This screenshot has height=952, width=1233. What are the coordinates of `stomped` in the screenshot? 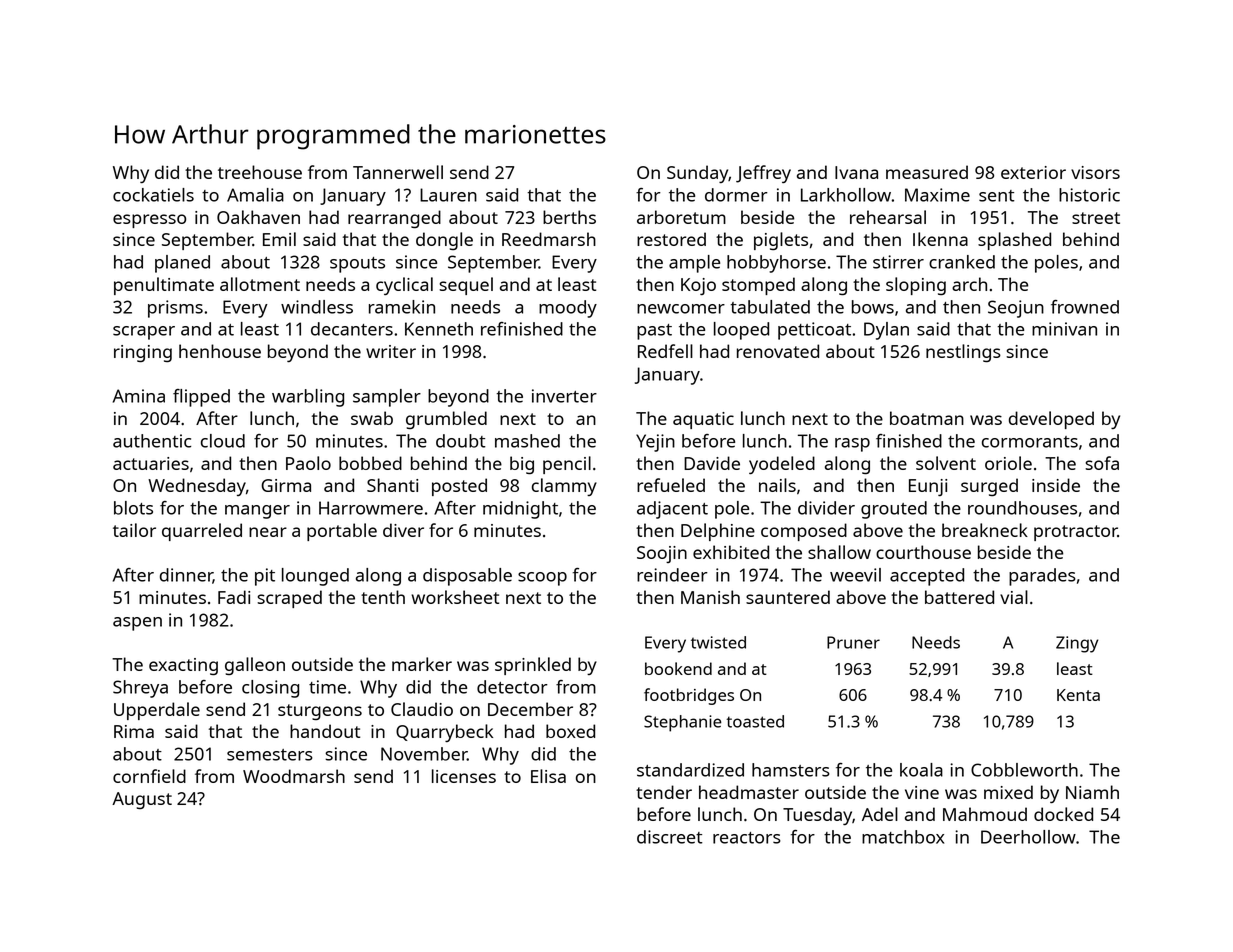 It's located at (758, 286).
